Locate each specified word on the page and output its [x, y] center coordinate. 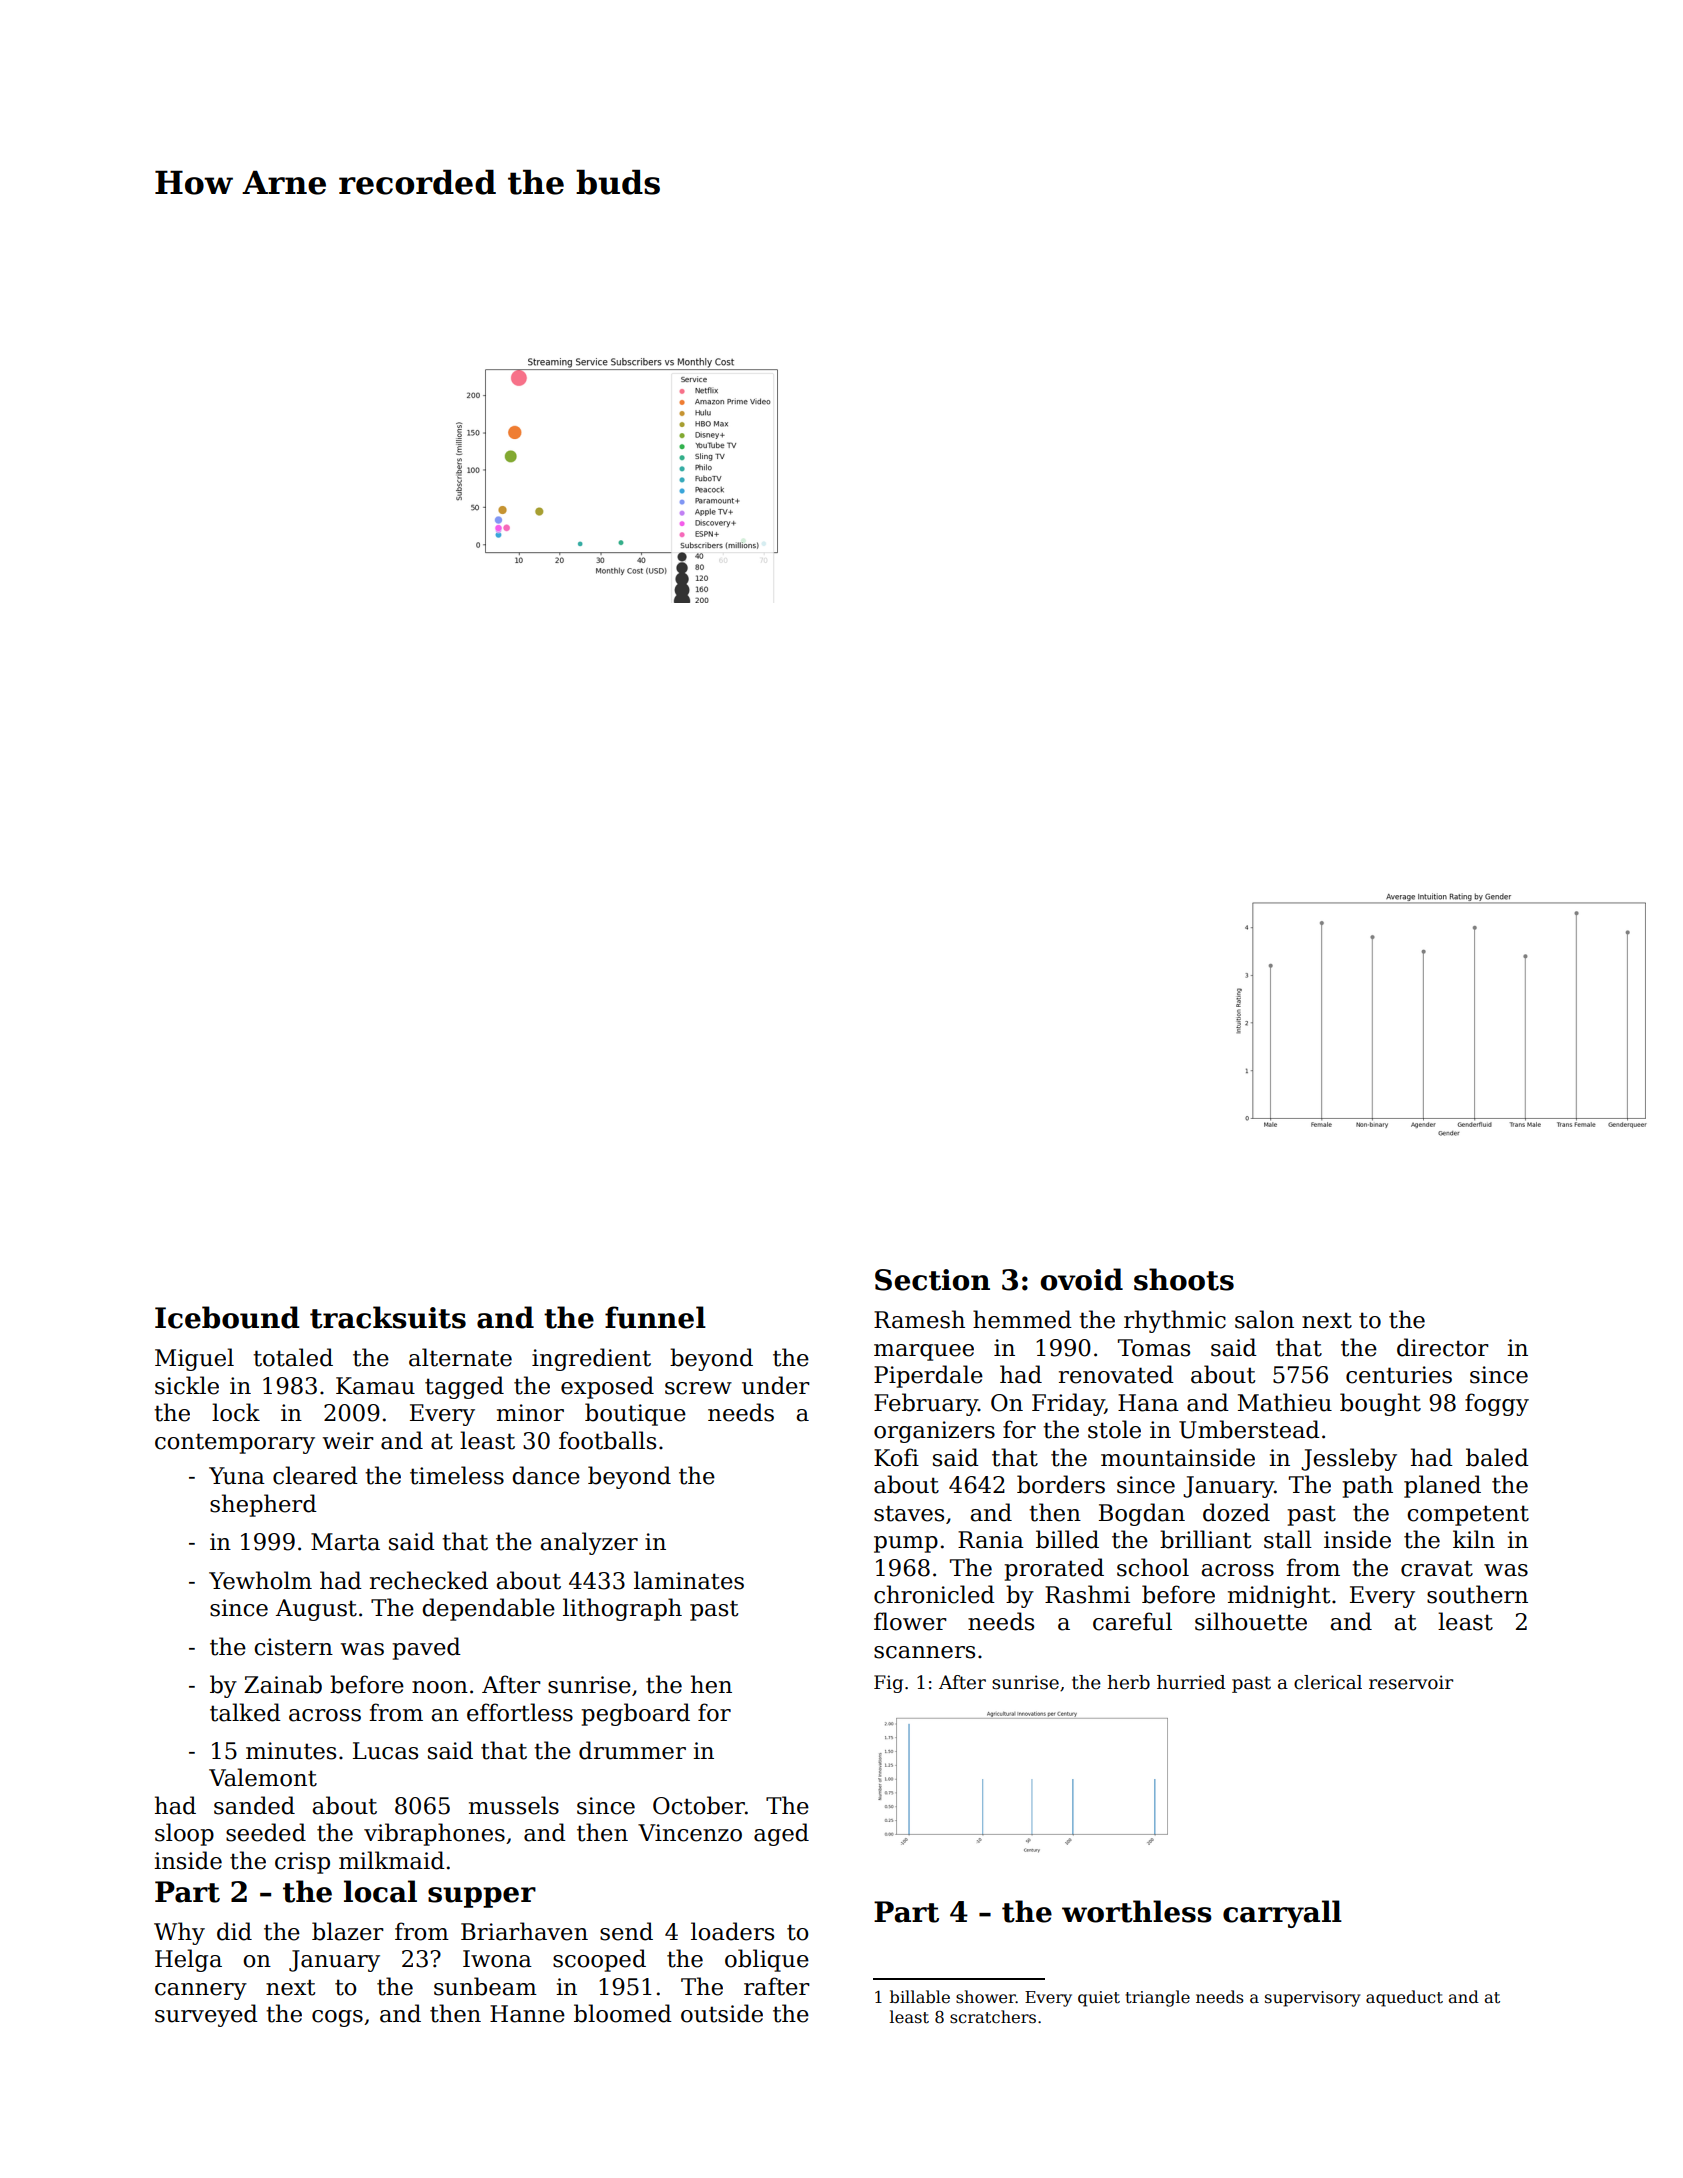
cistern [293, 1647]
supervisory [1312, 1999]
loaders [732, 1931]
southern [1477, 1594]
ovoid [1081, 1279]
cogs [337, 2018]
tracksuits [388, 1317]
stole [1114, 1429]
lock [236, 1412]
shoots [1184, 1279]
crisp [302, 1863]
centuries [1399, 1375]
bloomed [623, 2013]
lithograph [622, 1609]
